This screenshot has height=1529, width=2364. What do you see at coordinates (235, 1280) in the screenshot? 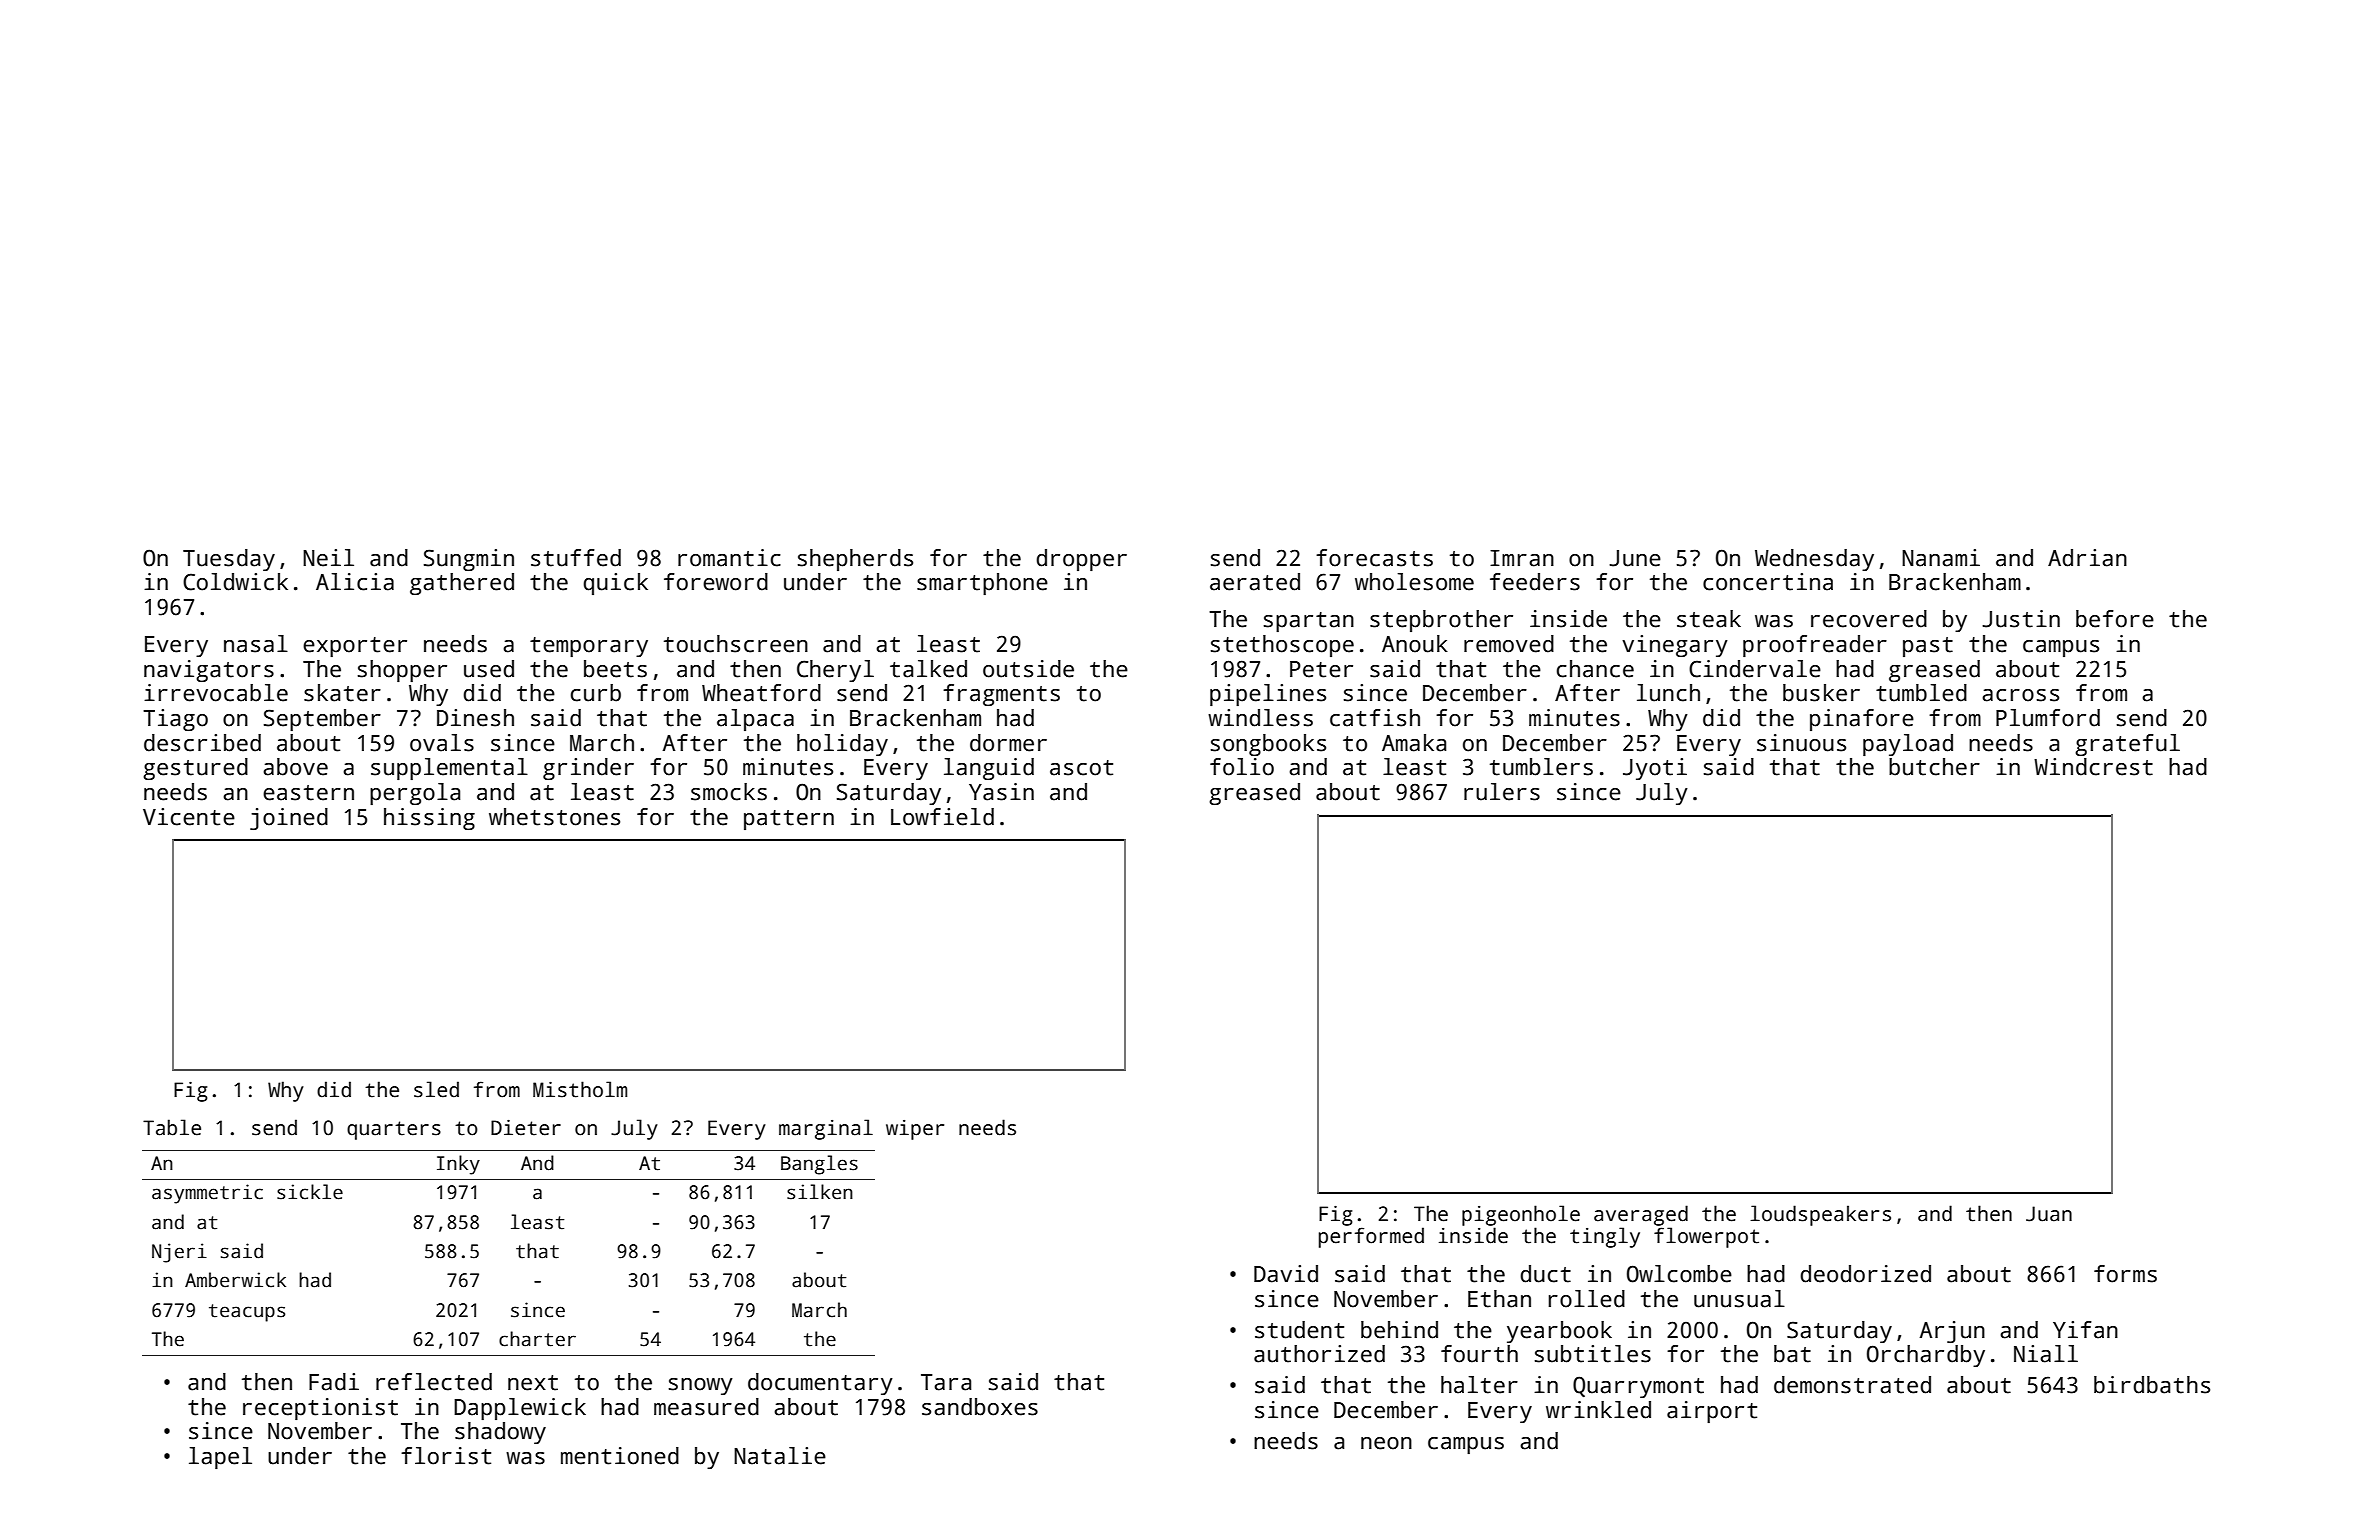
I see `Amberwick` at bounding box center [235, 1280].
